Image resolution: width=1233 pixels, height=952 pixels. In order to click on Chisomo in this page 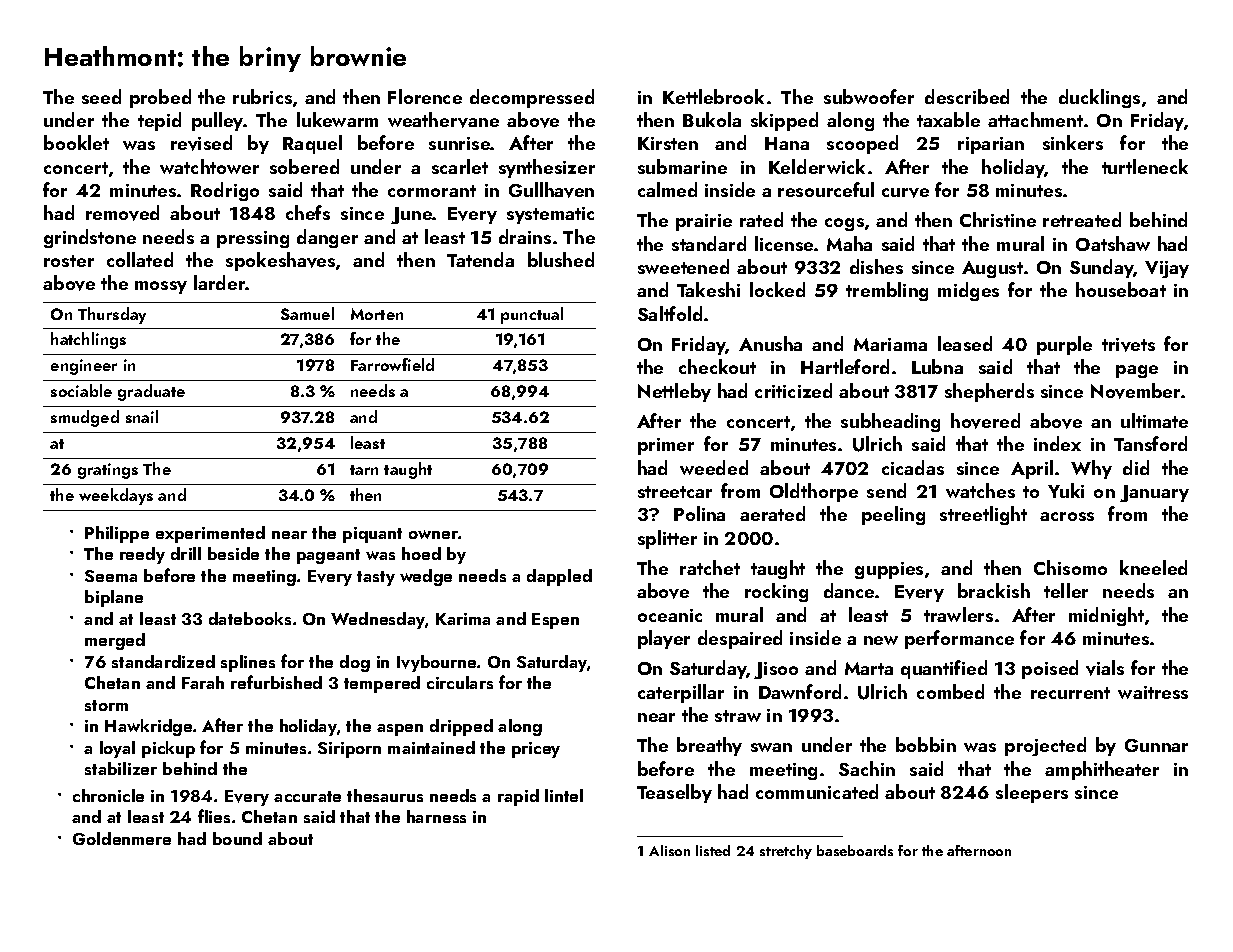, I will do `click(1070, 567)`.
